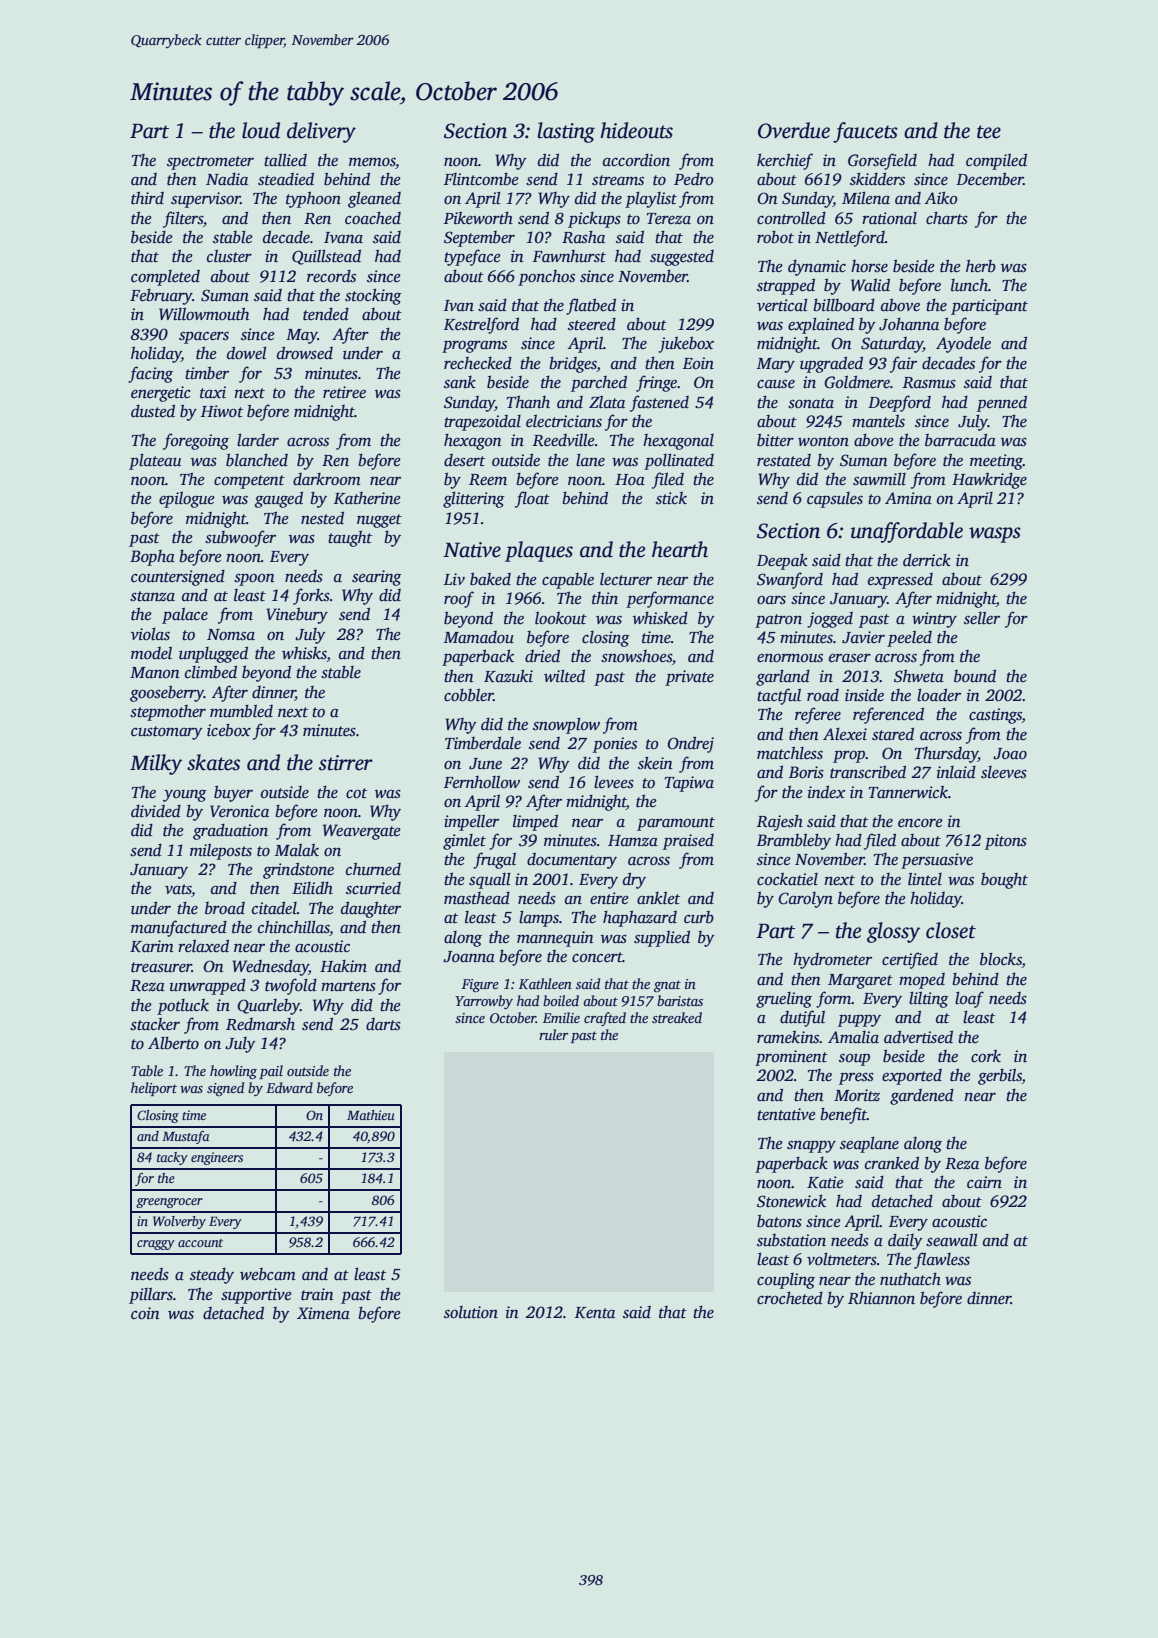 Image resolution: width=1158 pixels, height=1638 pixels. I want to click on seawall, so click(952, 1240).
